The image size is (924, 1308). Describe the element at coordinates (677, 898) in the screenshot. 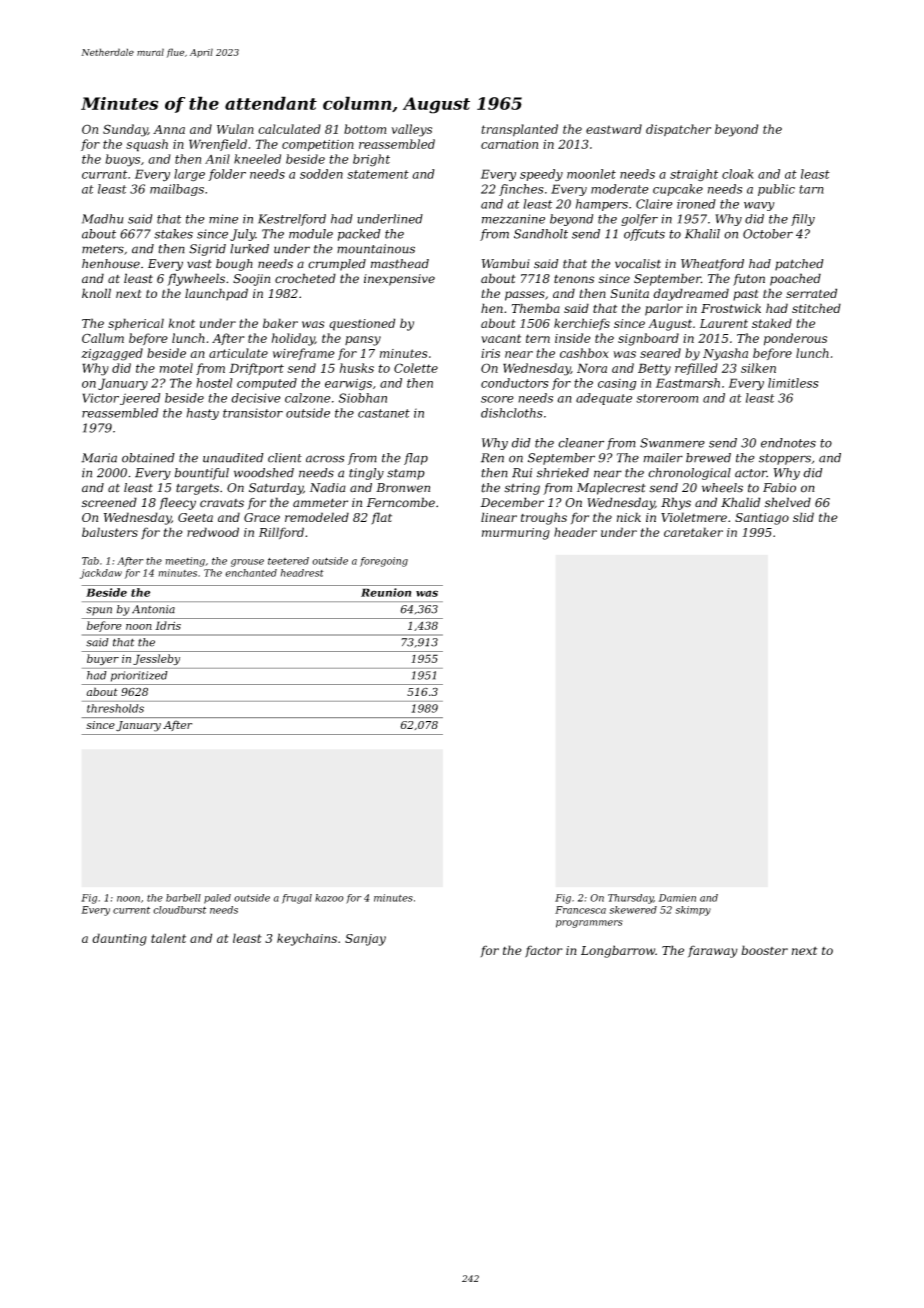

I see `Damien` at that location.
